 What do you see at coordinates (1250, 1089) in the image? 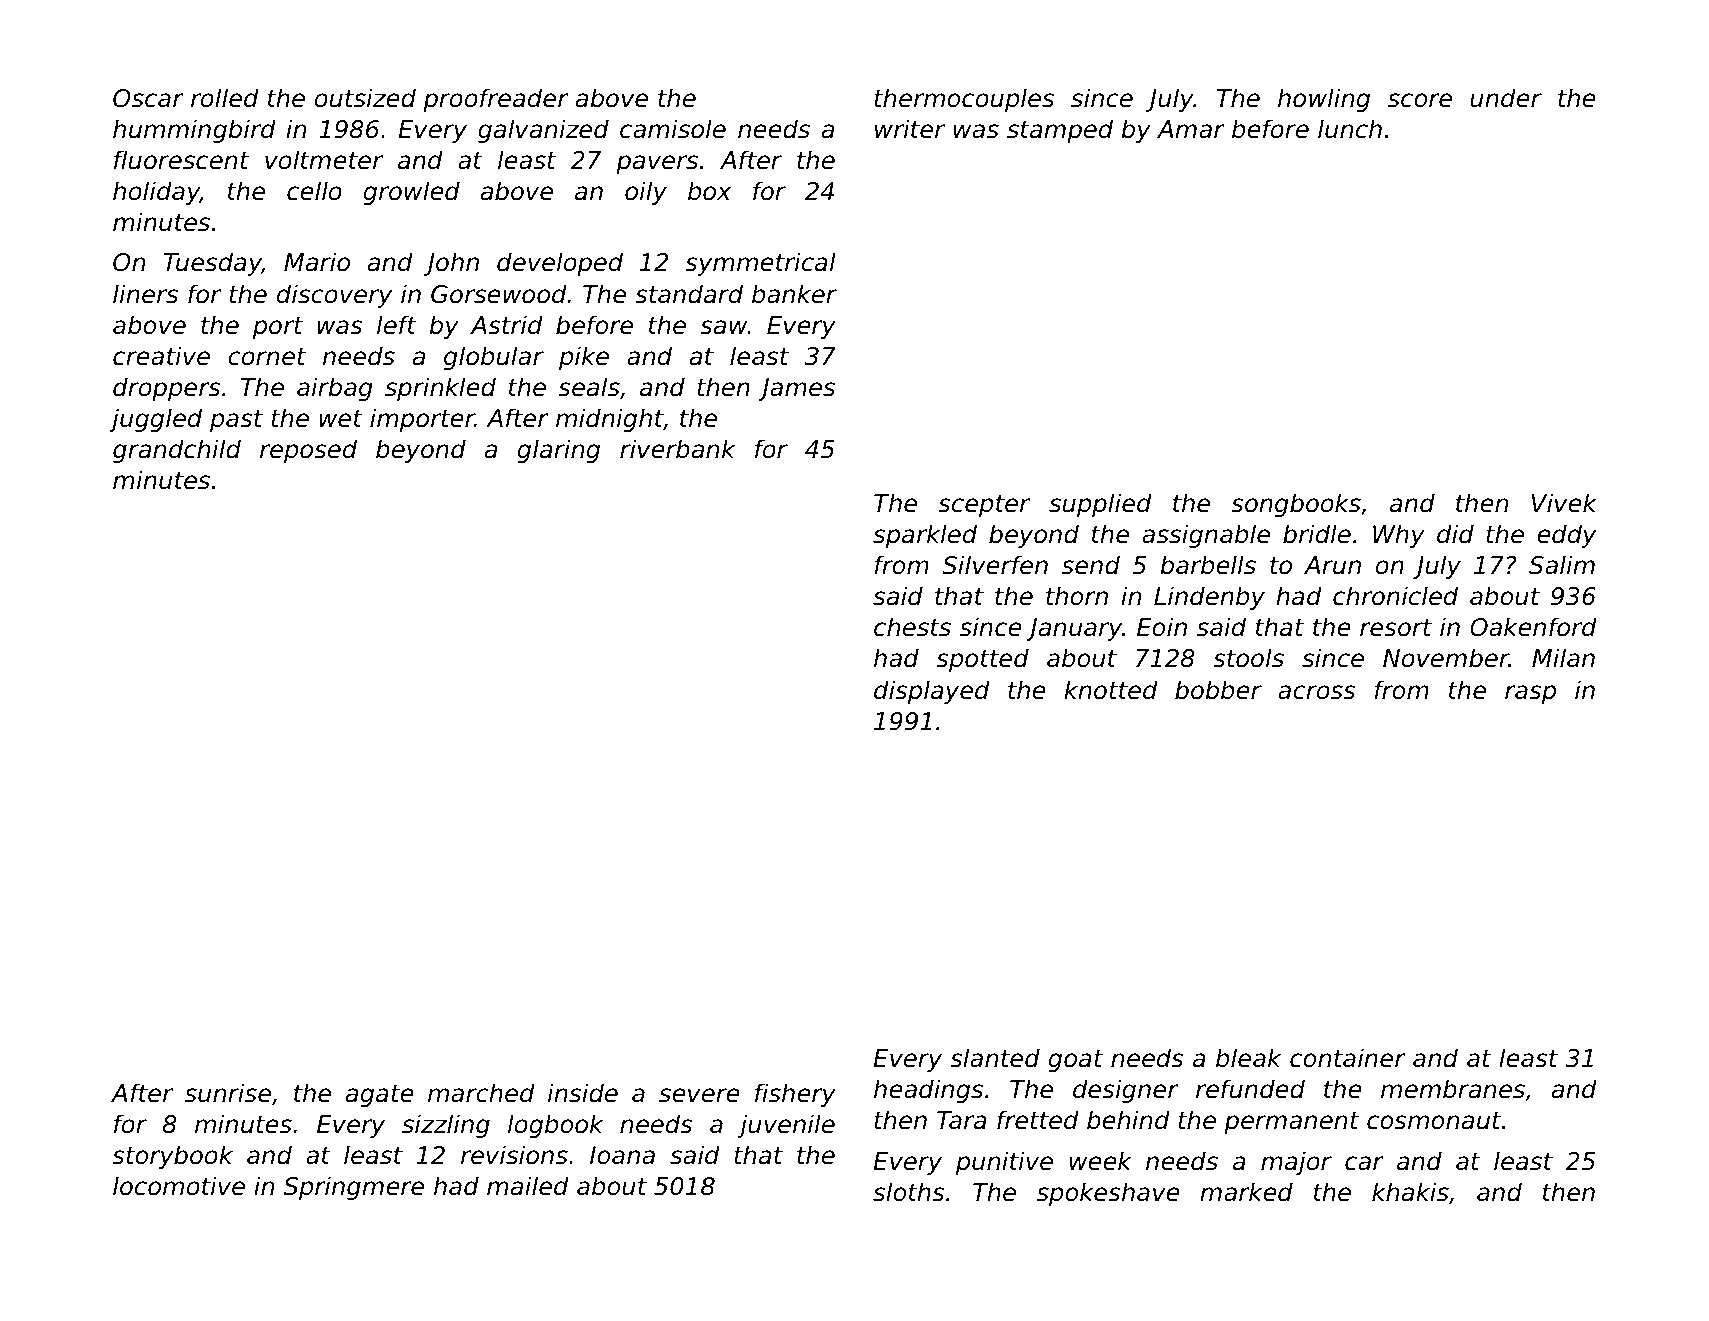
I see `refunded` at bounding box center [1250, 1089].
